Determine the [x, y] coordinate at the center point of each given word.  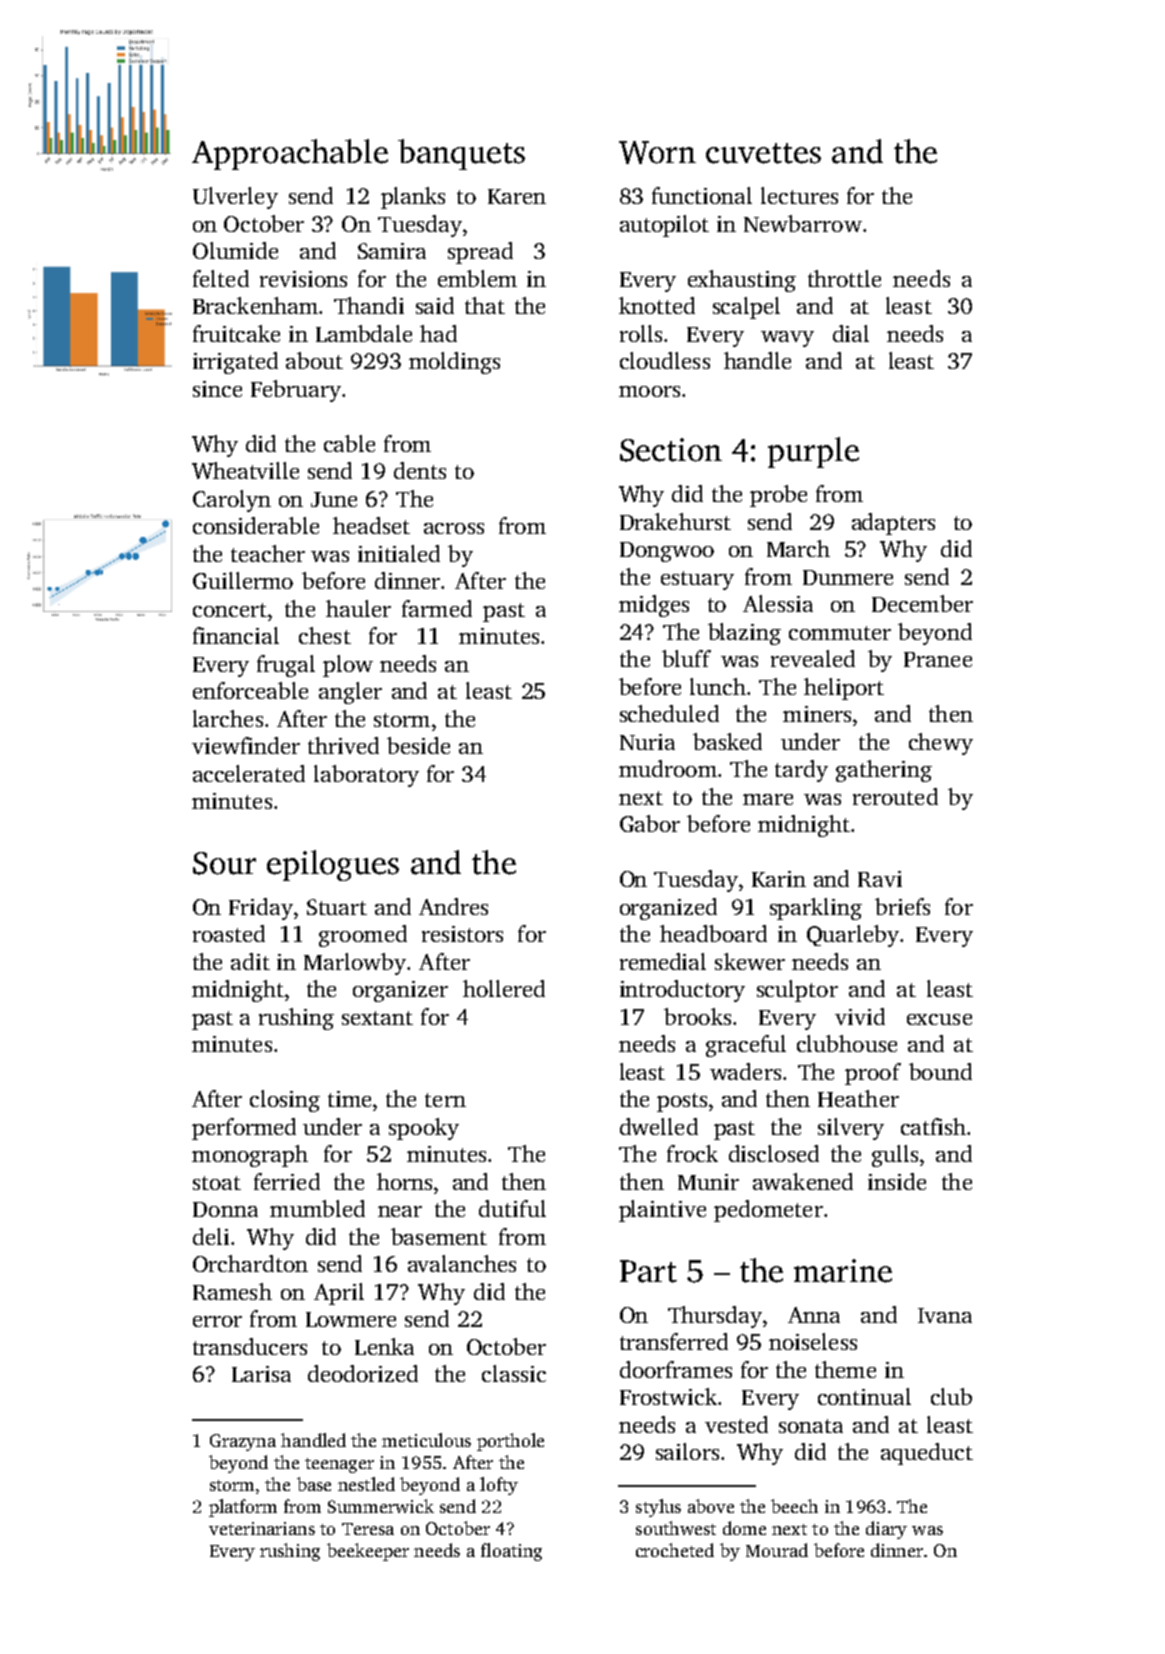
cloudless [665, 360]
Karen [517, 196]
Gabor [650, 823]
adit [250, 961]
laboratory [366, 776]
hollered [504, 988]
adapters [893, 524]
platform [243, 1508]
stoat [217, 1183]
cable [349, 443]
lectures [799, 195]
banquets [461, 154]
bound [940, 1071]
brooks [697, 1016]
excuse [939, 1019]
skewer [750, 961]
